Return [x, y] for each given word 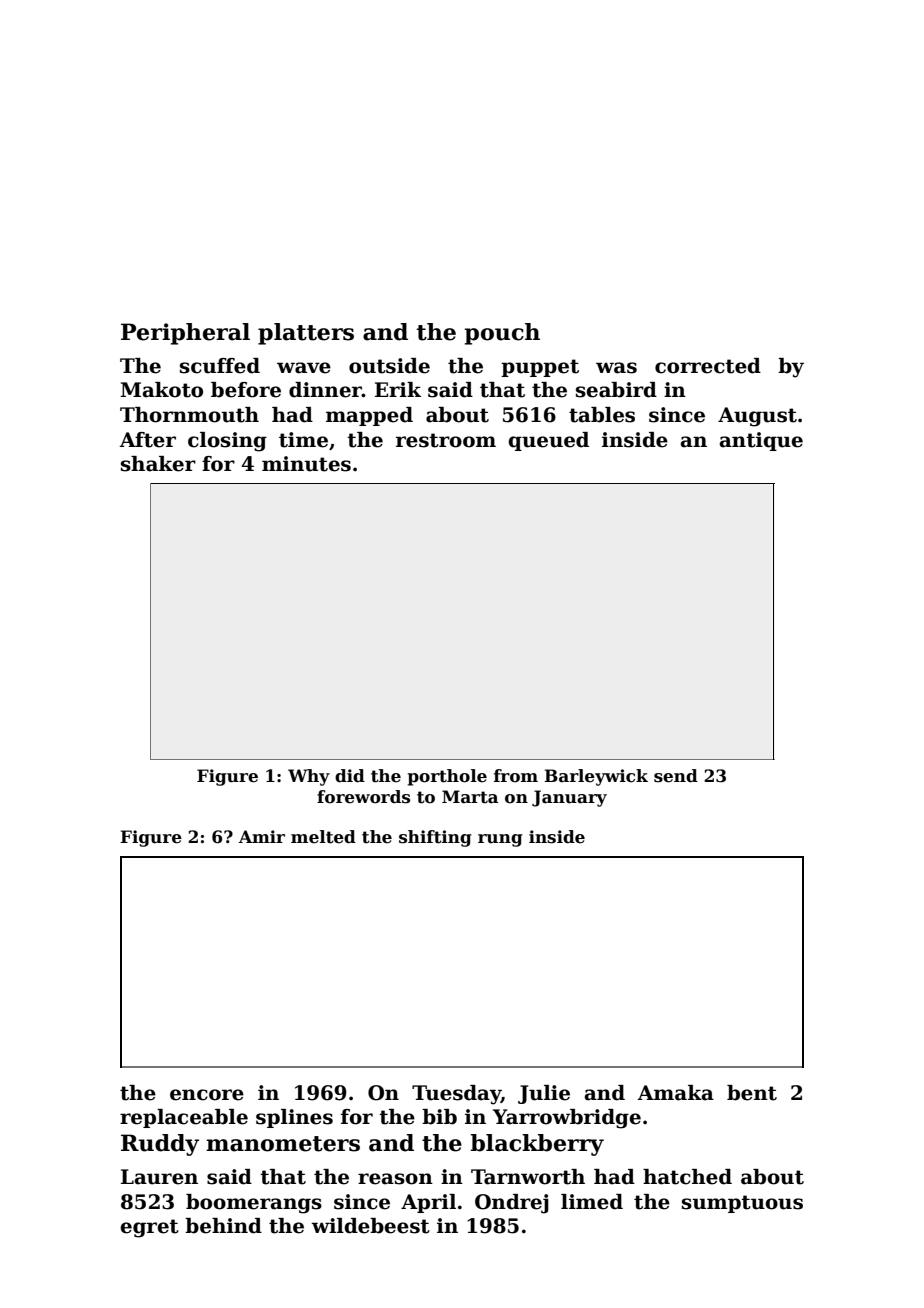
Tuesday [456, 1095]
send [676, 776]
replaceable [184, 1118]
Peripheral [185, 334]
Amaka [676, 1093]
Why [309, 777]
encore [207, 1095]
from [516, 776]
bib [439, 1117]
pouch [502, 334]
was [616, 368]
